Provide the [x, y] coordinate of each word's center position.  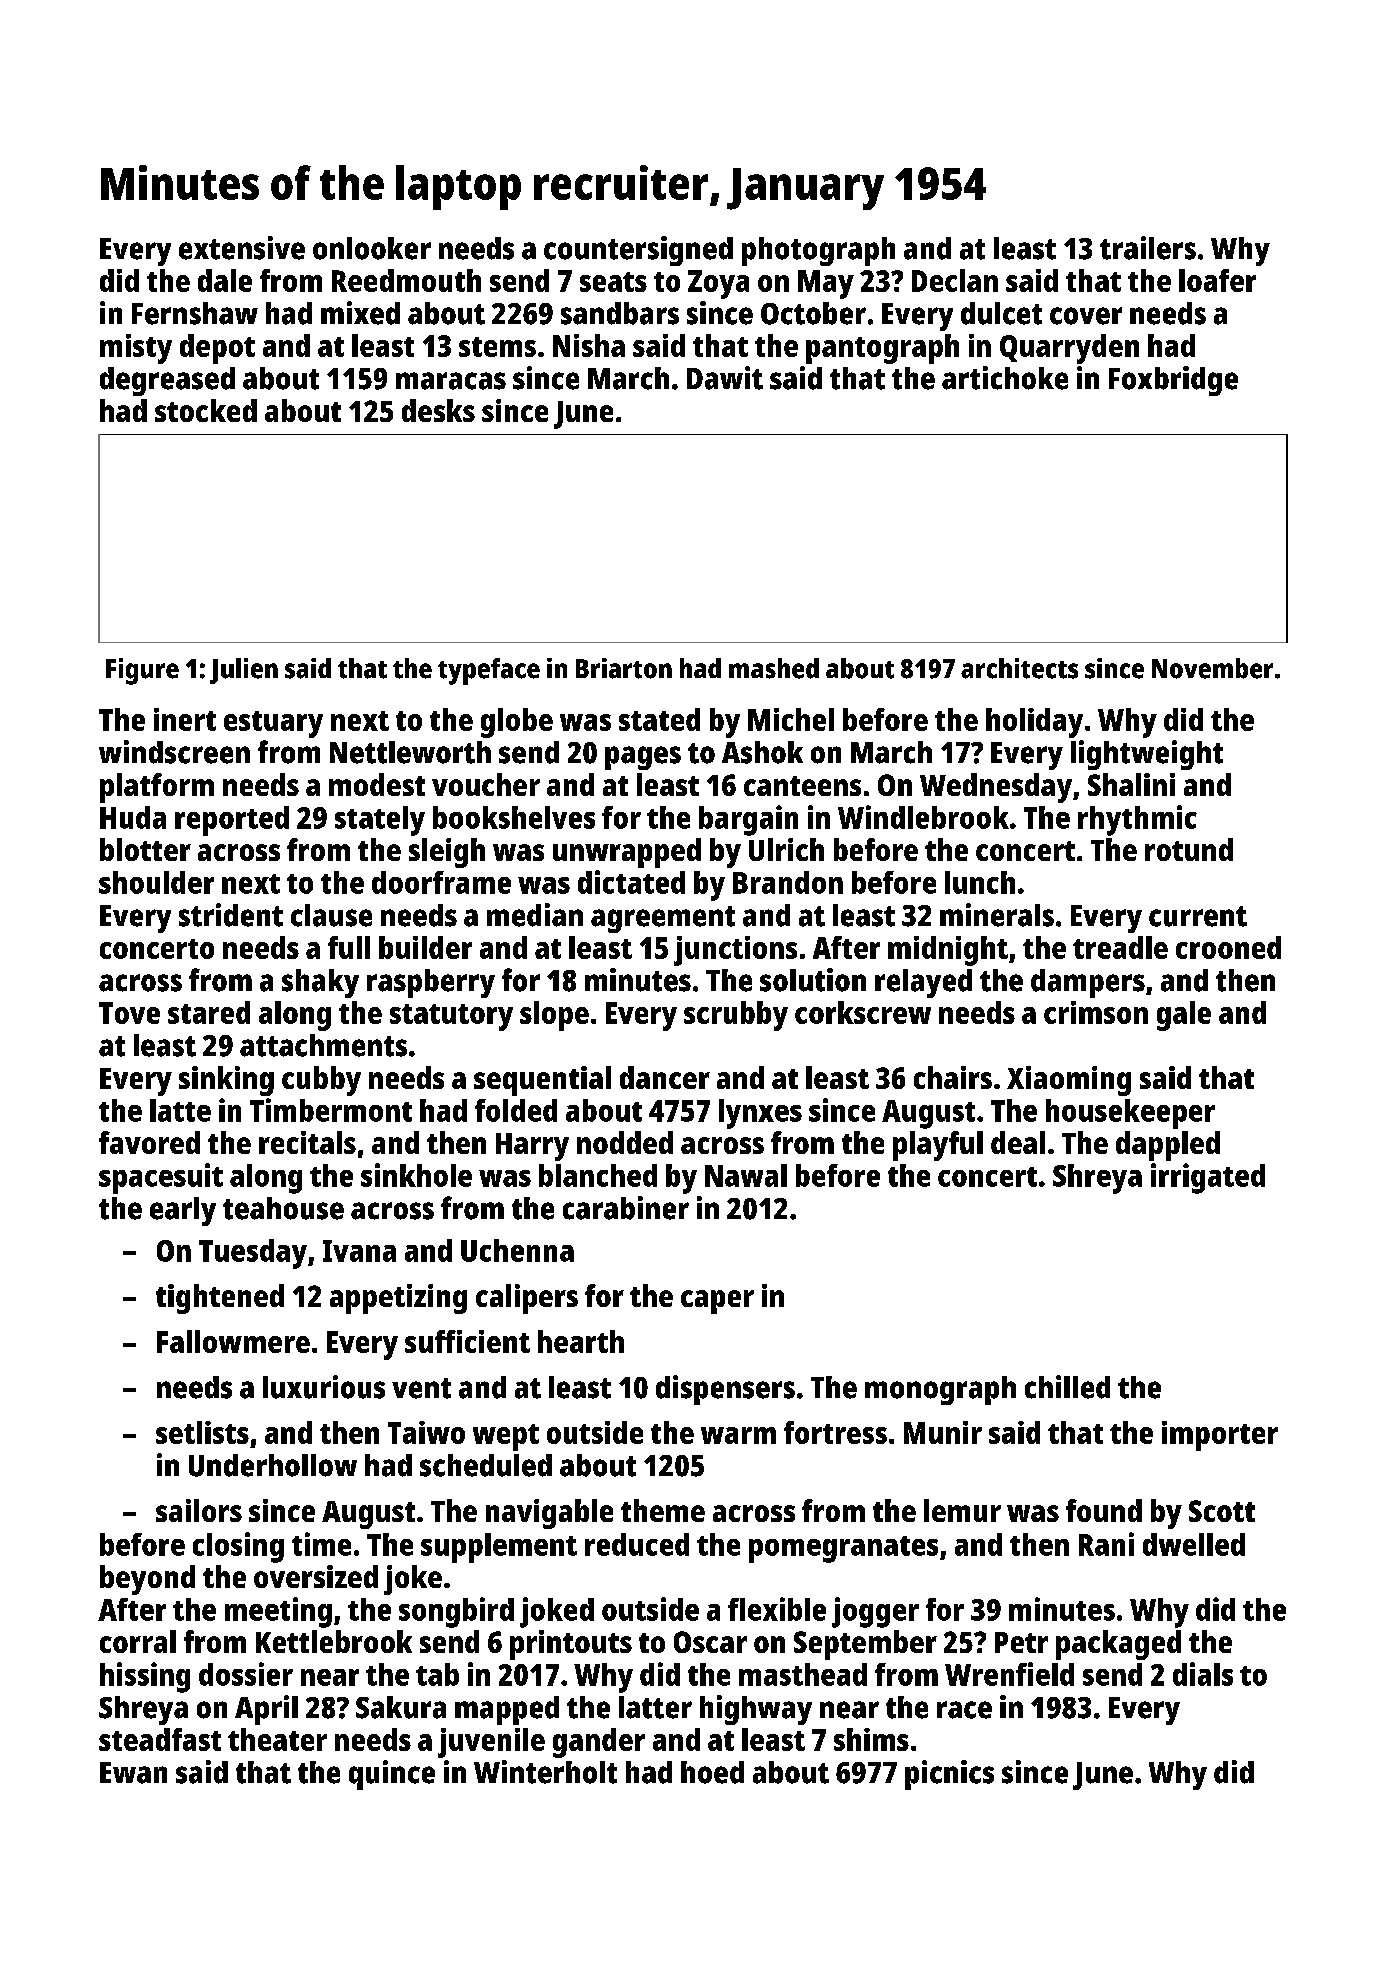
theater [277, 1739]
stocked [206, 410]
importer [1220, 1436]
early [183, 1211]
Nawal [746, 1175]
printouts [571, 1645]
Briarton [624, 668]
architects [1019, 668]
